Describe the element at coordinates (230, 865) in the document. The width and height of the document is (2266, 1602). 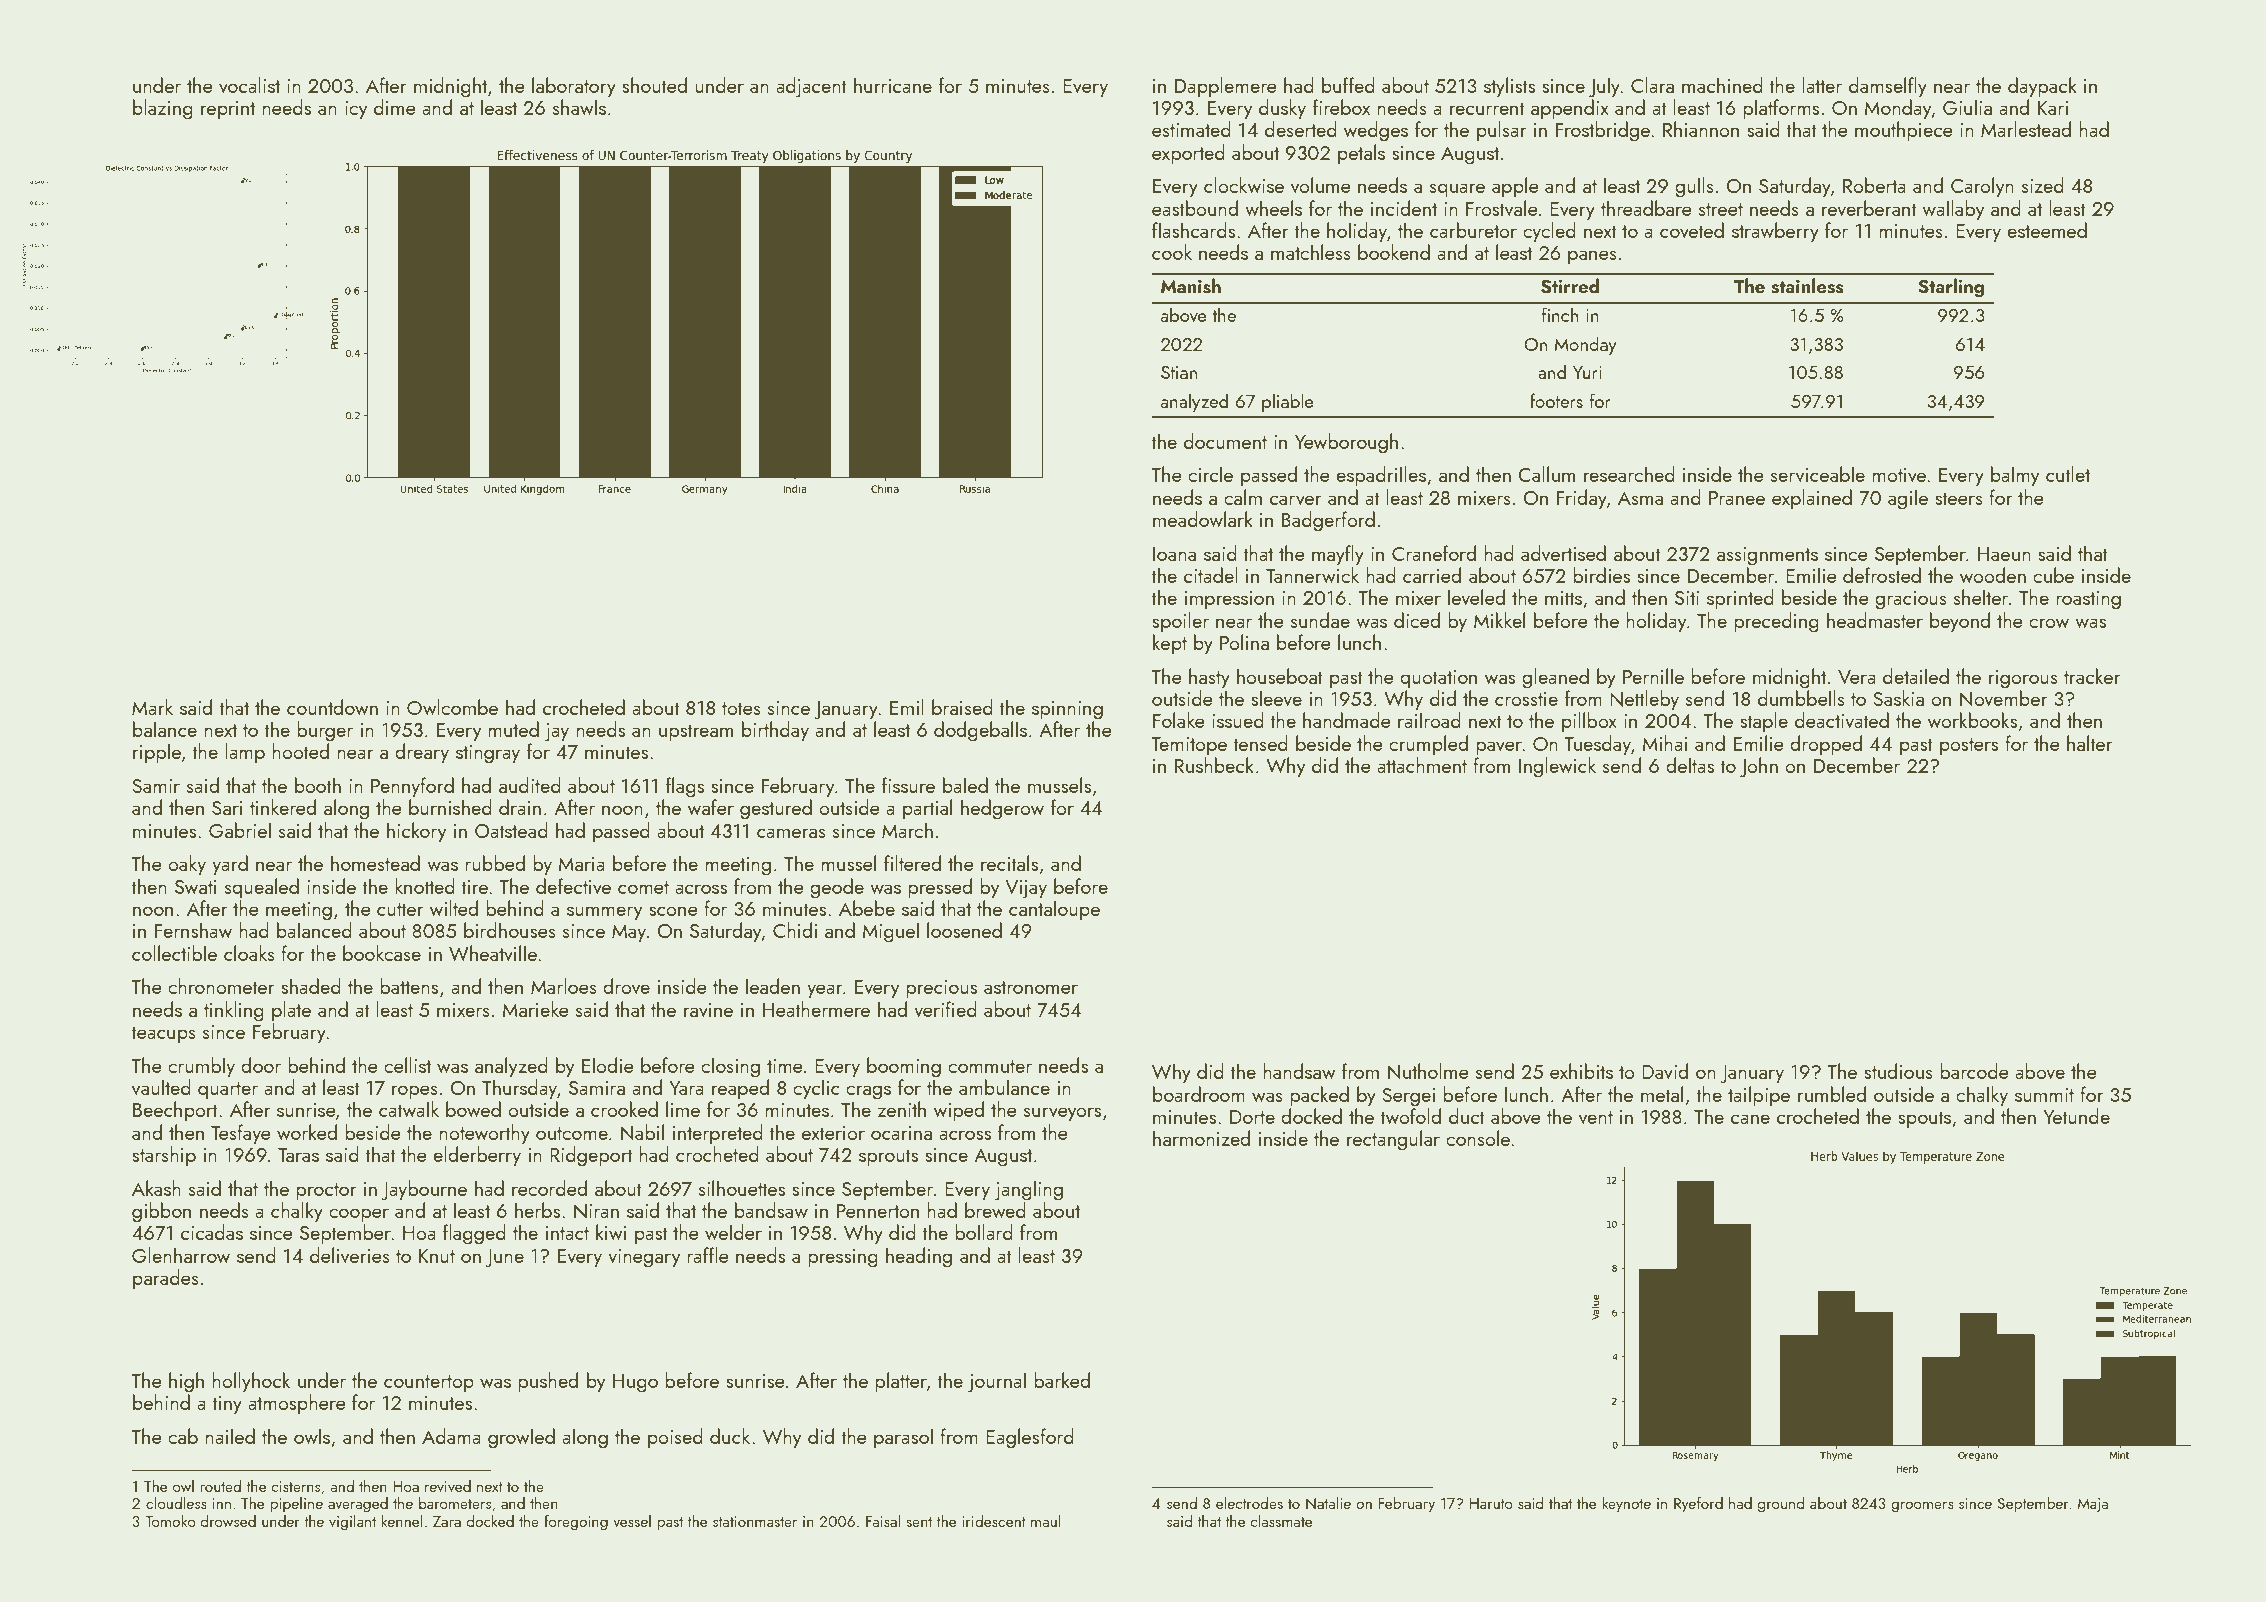
I see `yard` at that location.
